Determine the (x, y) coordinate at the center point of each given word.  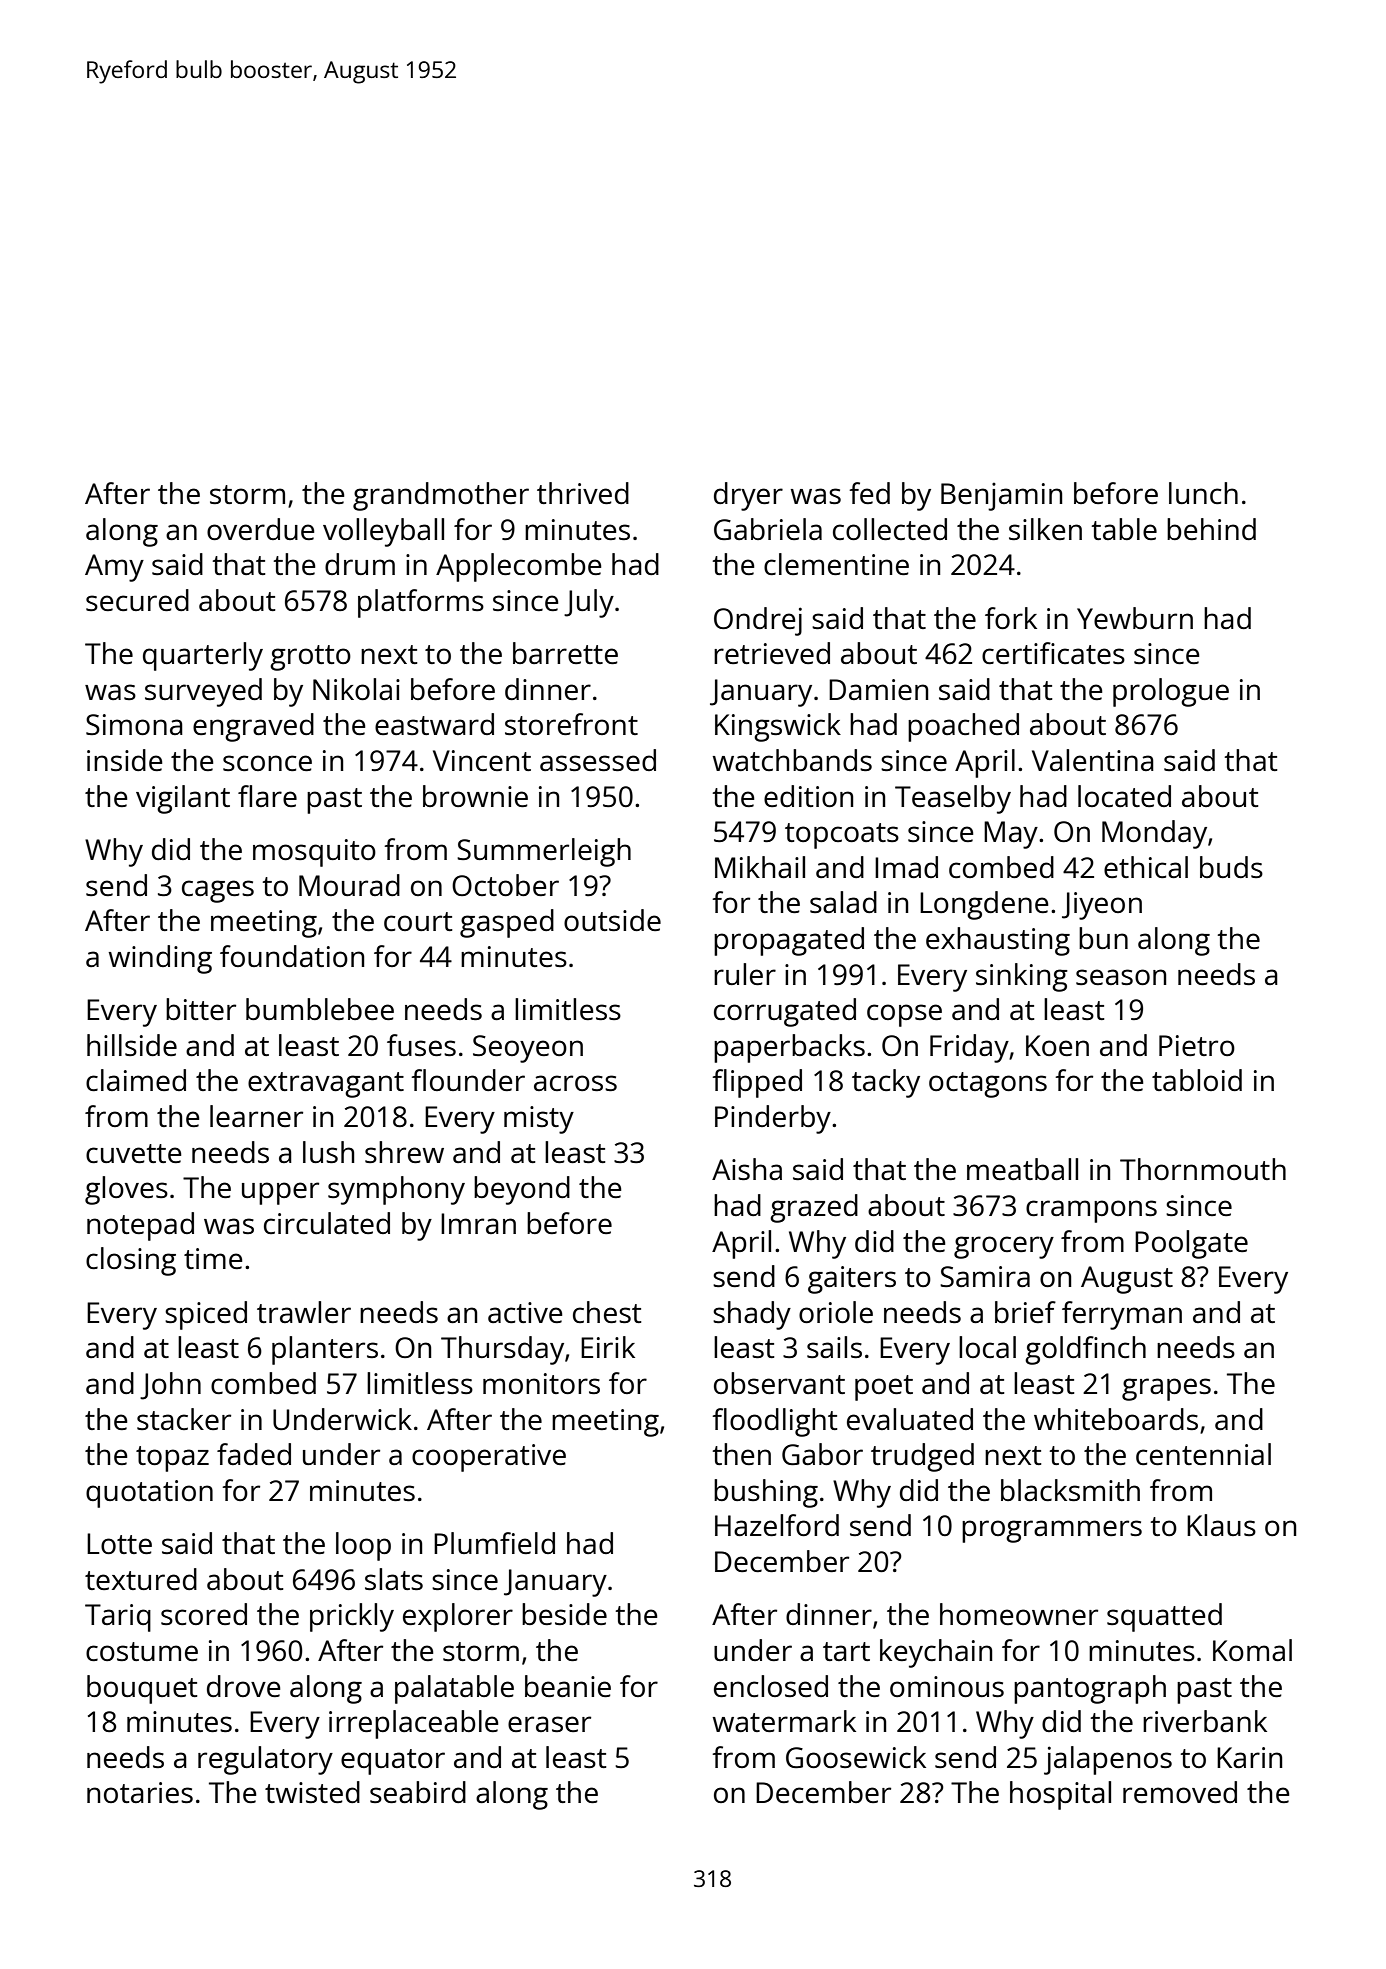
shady (752, 1315)
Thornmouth (1203, 1169)
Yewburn (1135, 618)
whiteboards (1116, 1419)
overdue (261, 529)
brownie (475, 796)
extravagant (326, 1085)
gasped (507, 923)
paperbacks (789, 1048)
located (1124, 796)
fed (869, 493)
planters (325, 1350)
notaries (140, 1792)
